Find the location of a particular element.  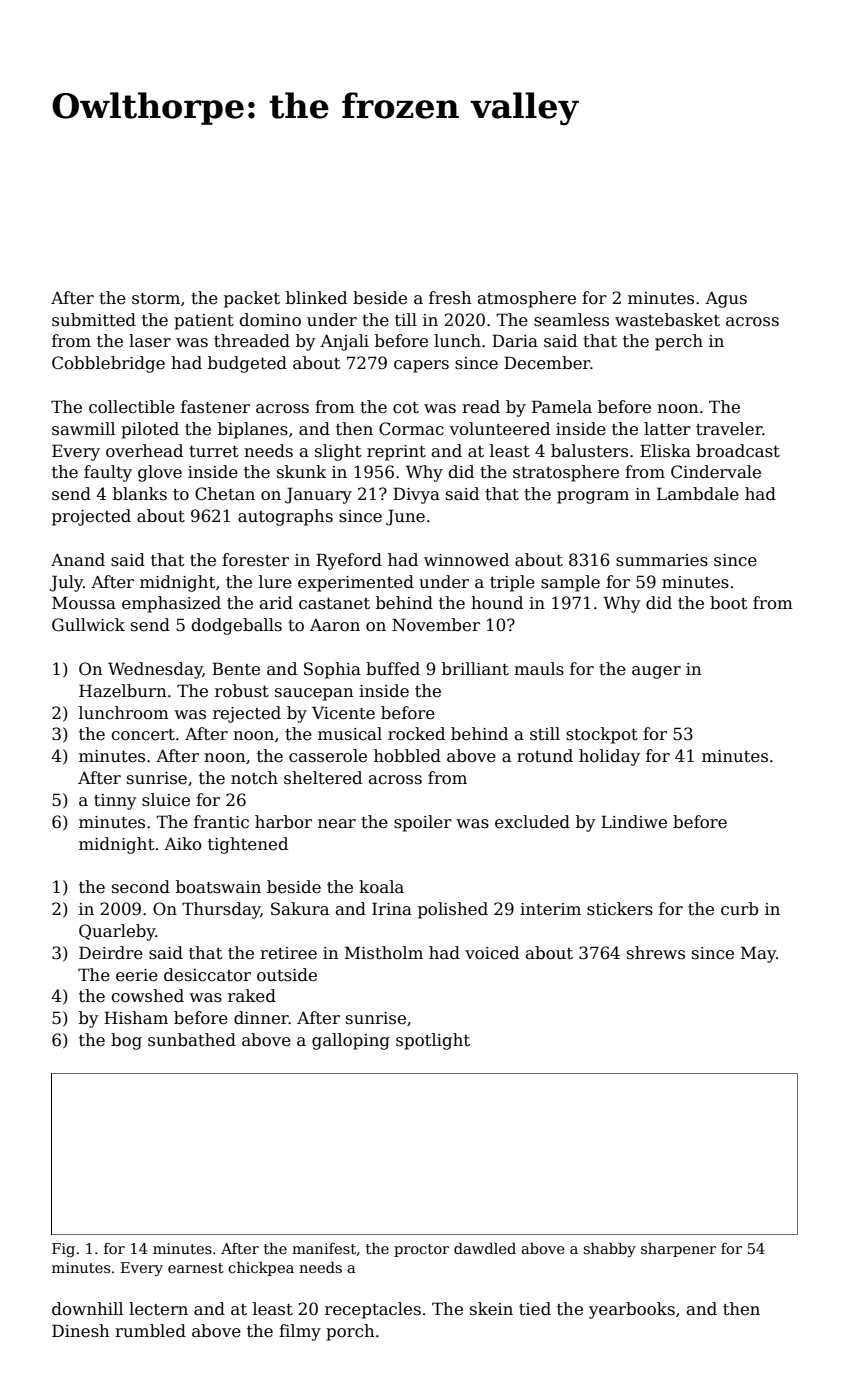

rumbled is located at coordinates (150, 1331).
